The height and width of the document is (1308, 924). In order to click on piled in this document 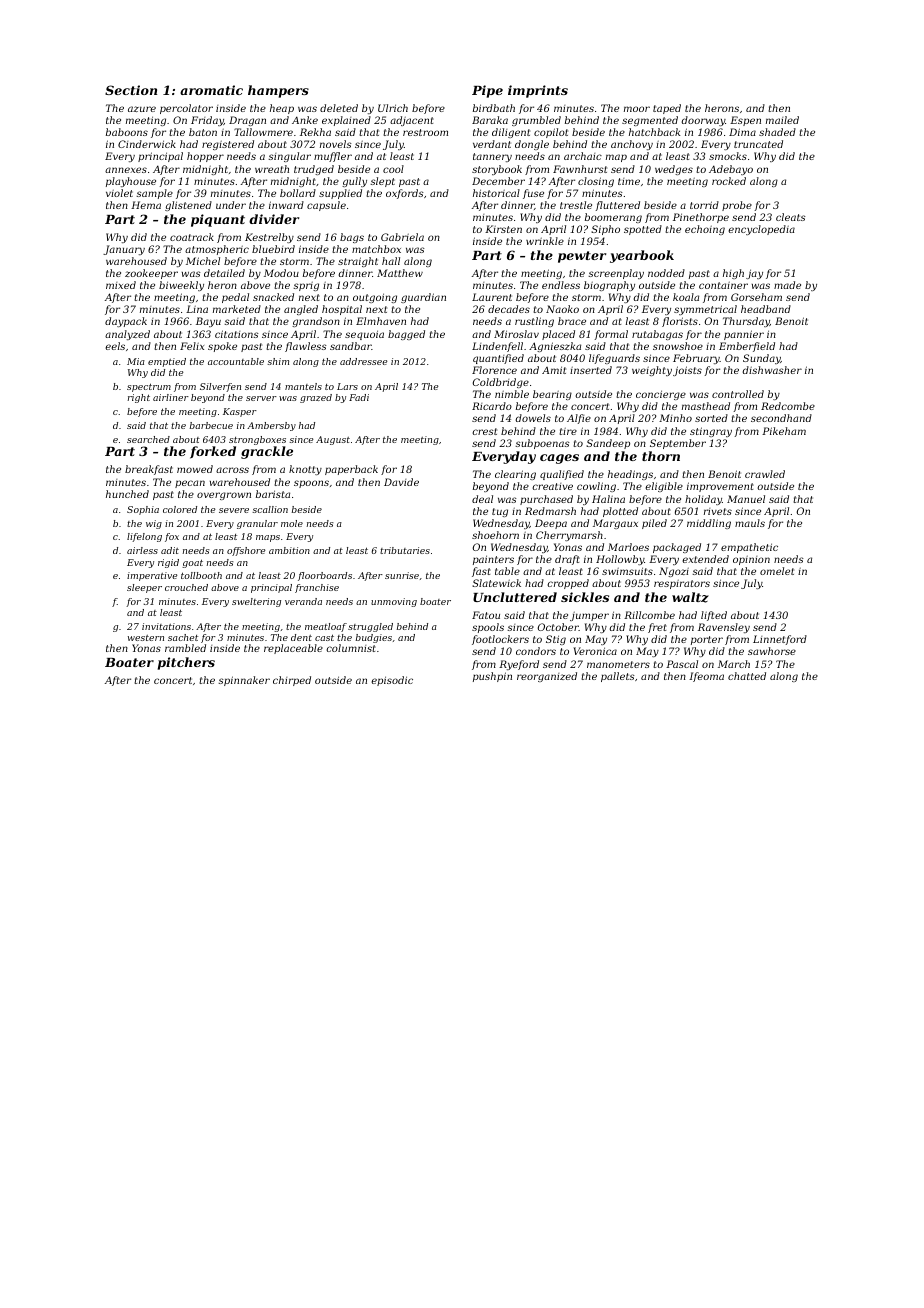, I will do `click(654, 524)`.
